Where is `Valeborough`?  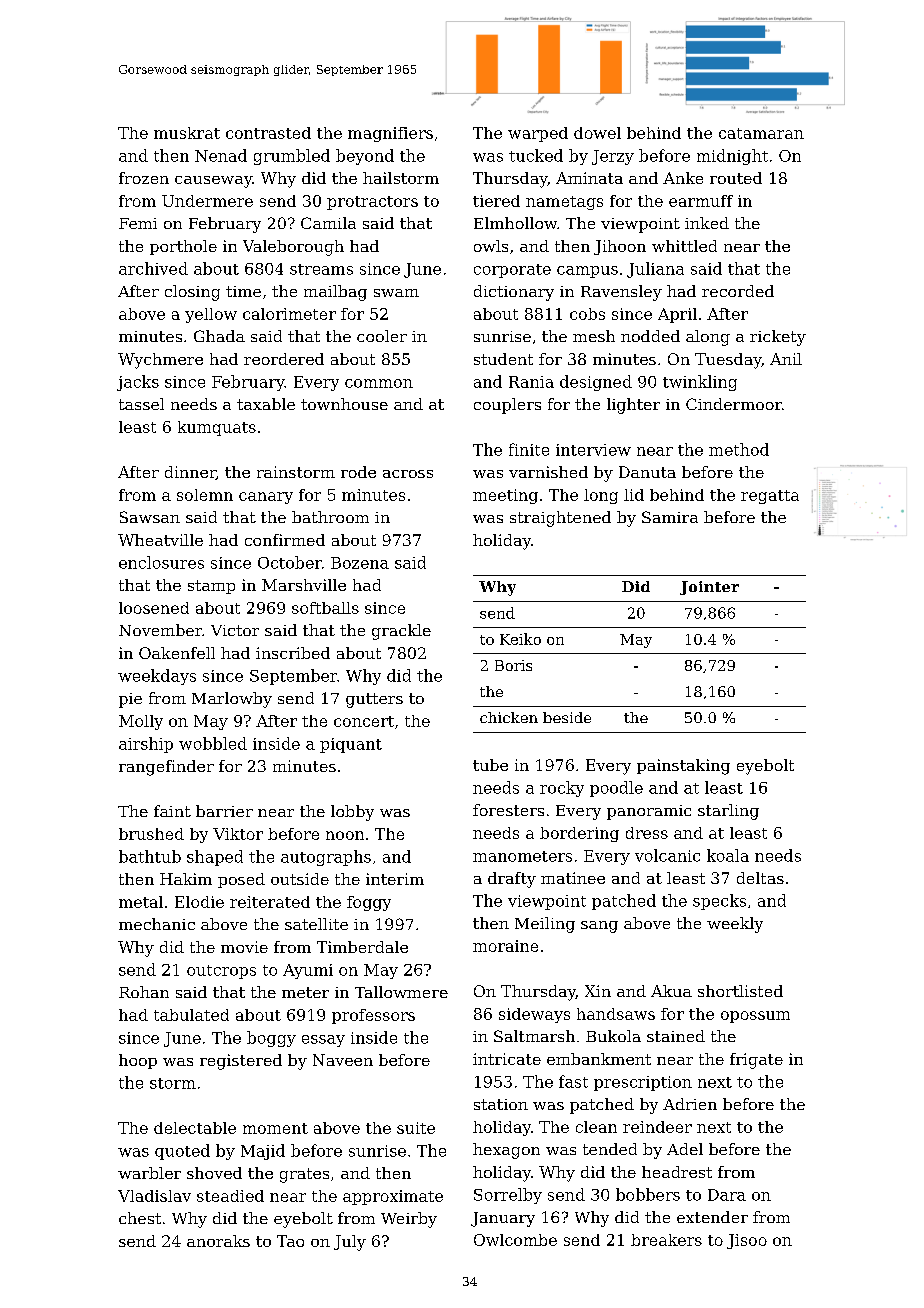
Valeborough is located at coordinates (293, 248).
